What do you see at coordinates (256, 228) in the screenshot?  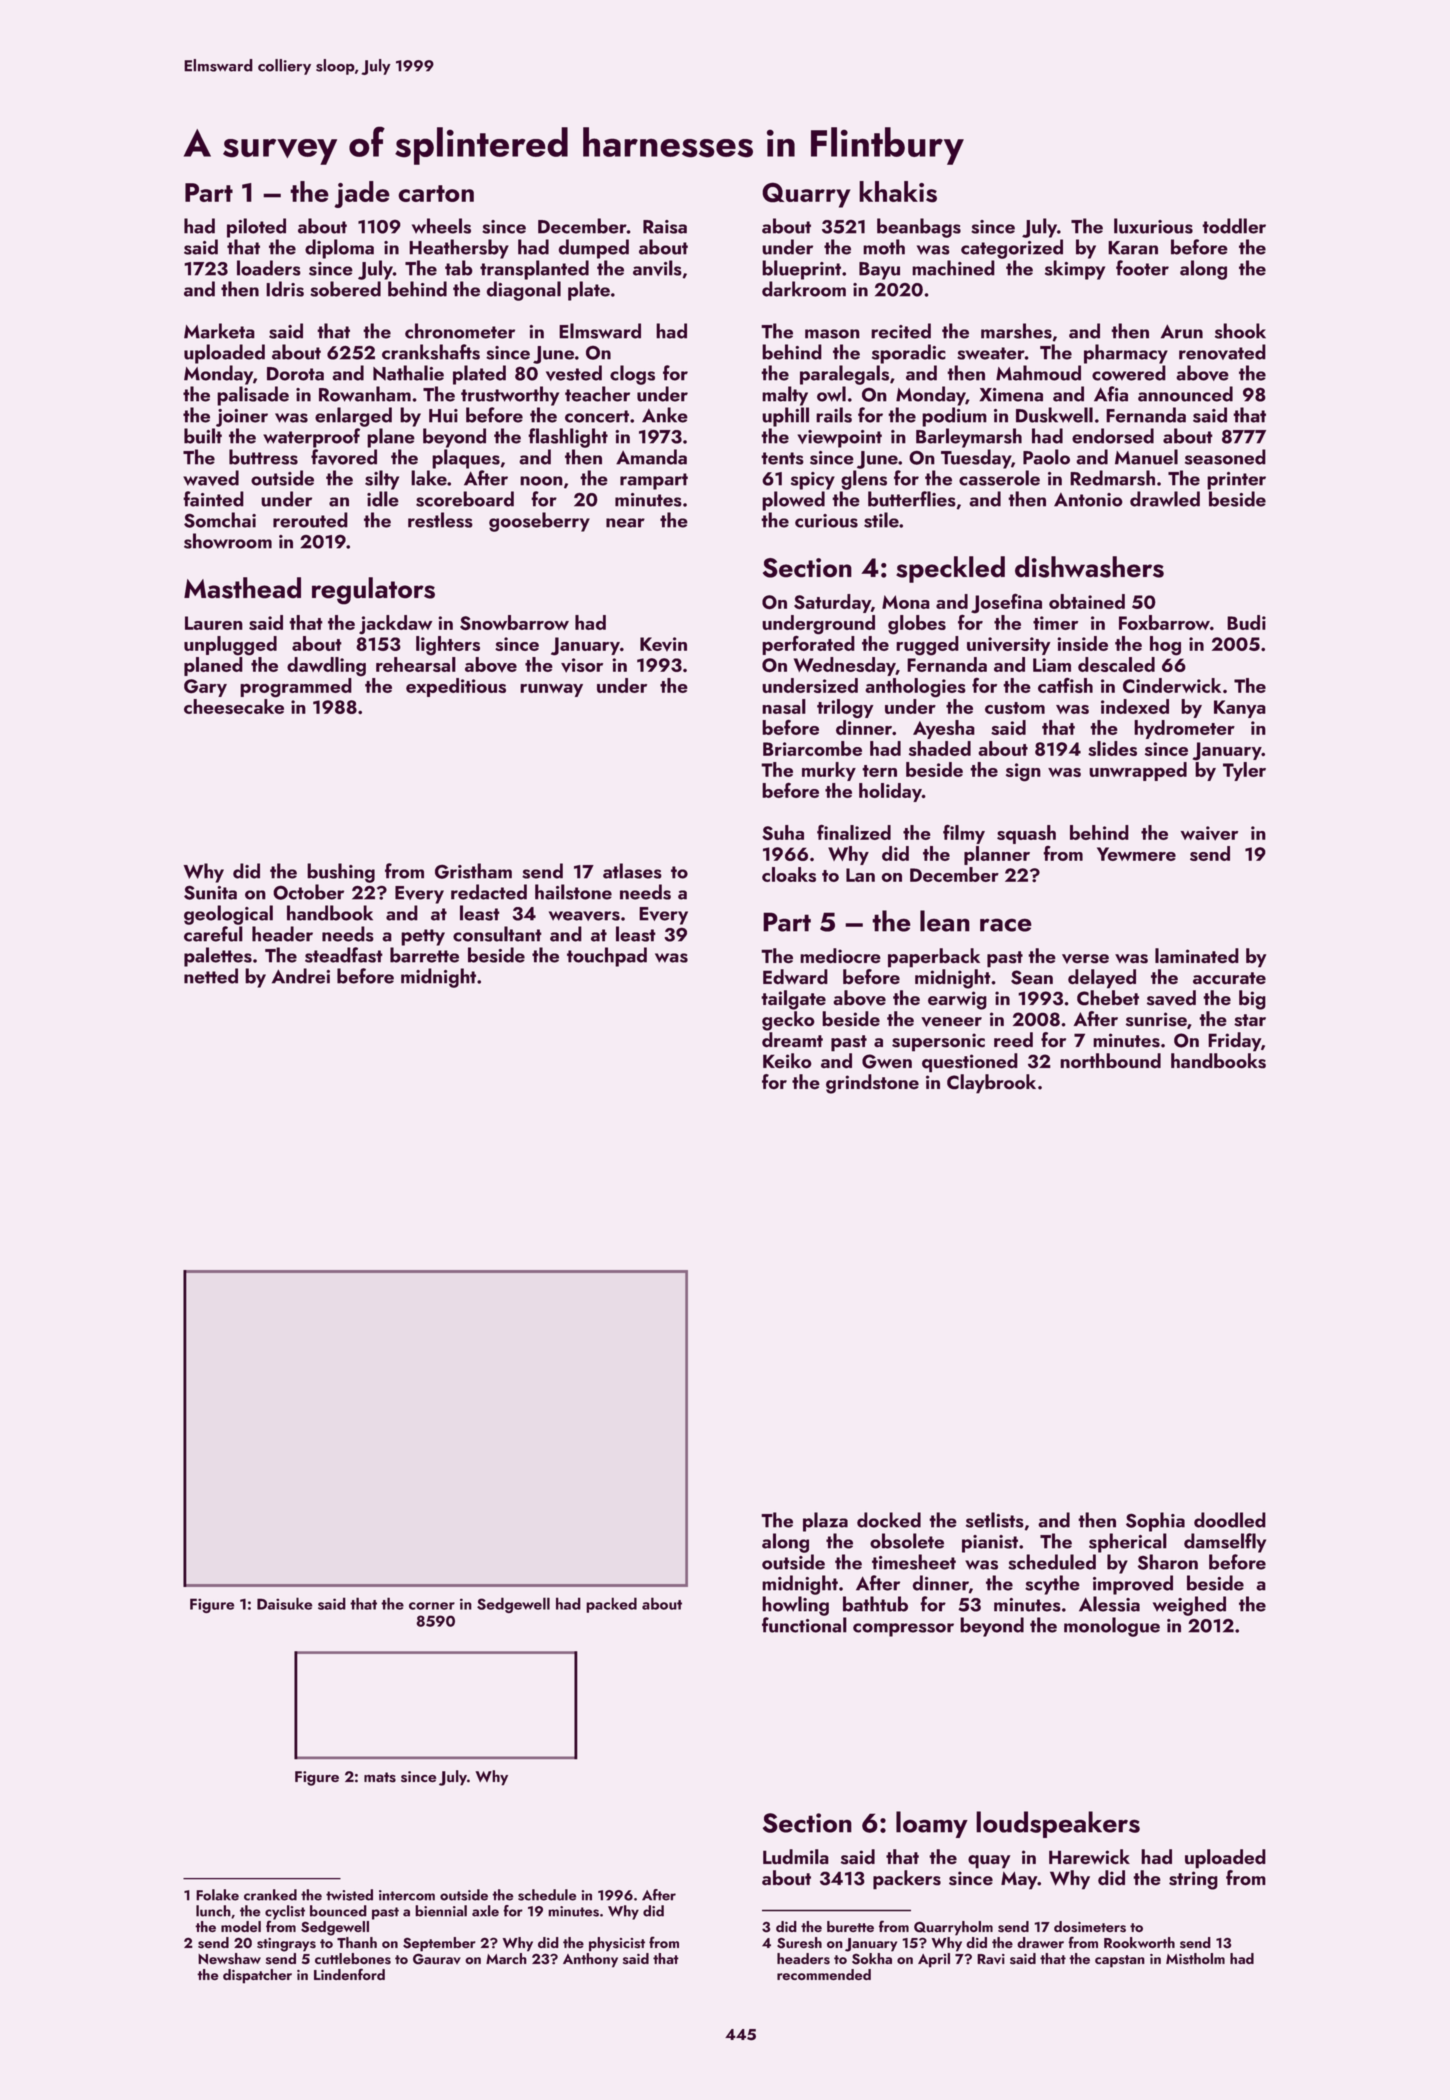 I see `piloted` at bounding box center [256, 228].
